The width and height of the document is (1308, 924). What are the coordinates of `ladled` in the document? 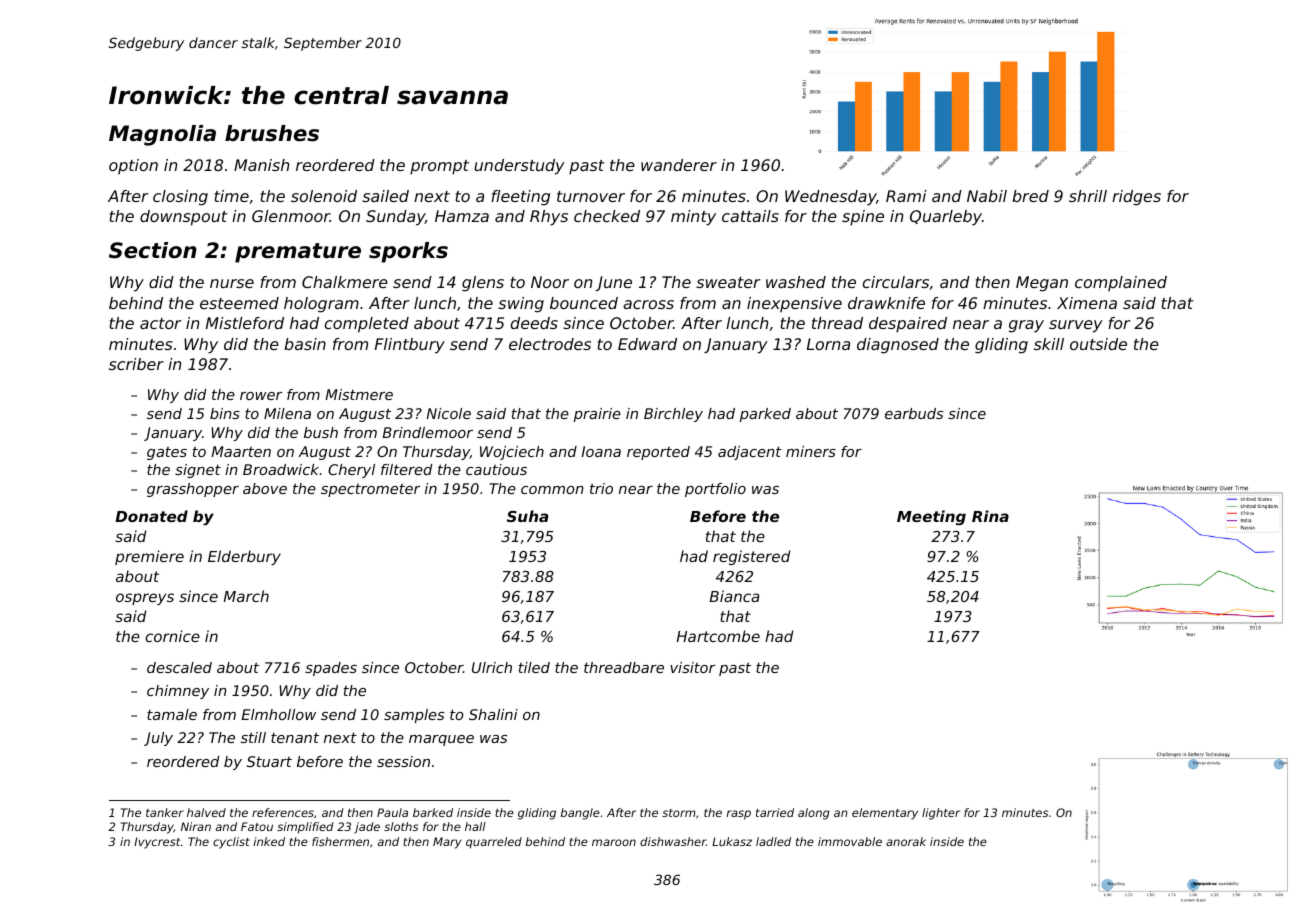 It's located at (773, 841).
